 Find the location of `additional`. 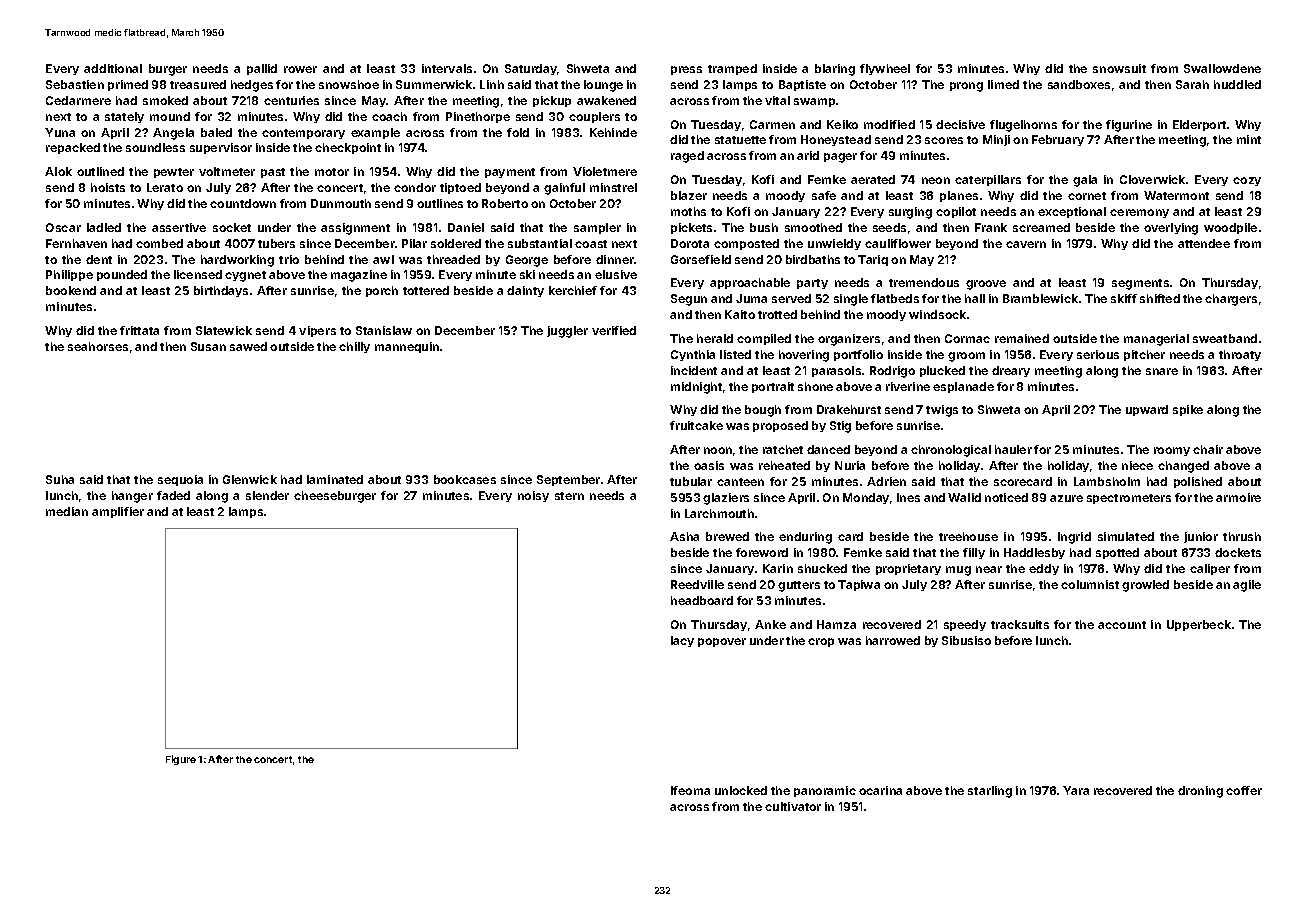

additional is located at coordinates (113, 68).
